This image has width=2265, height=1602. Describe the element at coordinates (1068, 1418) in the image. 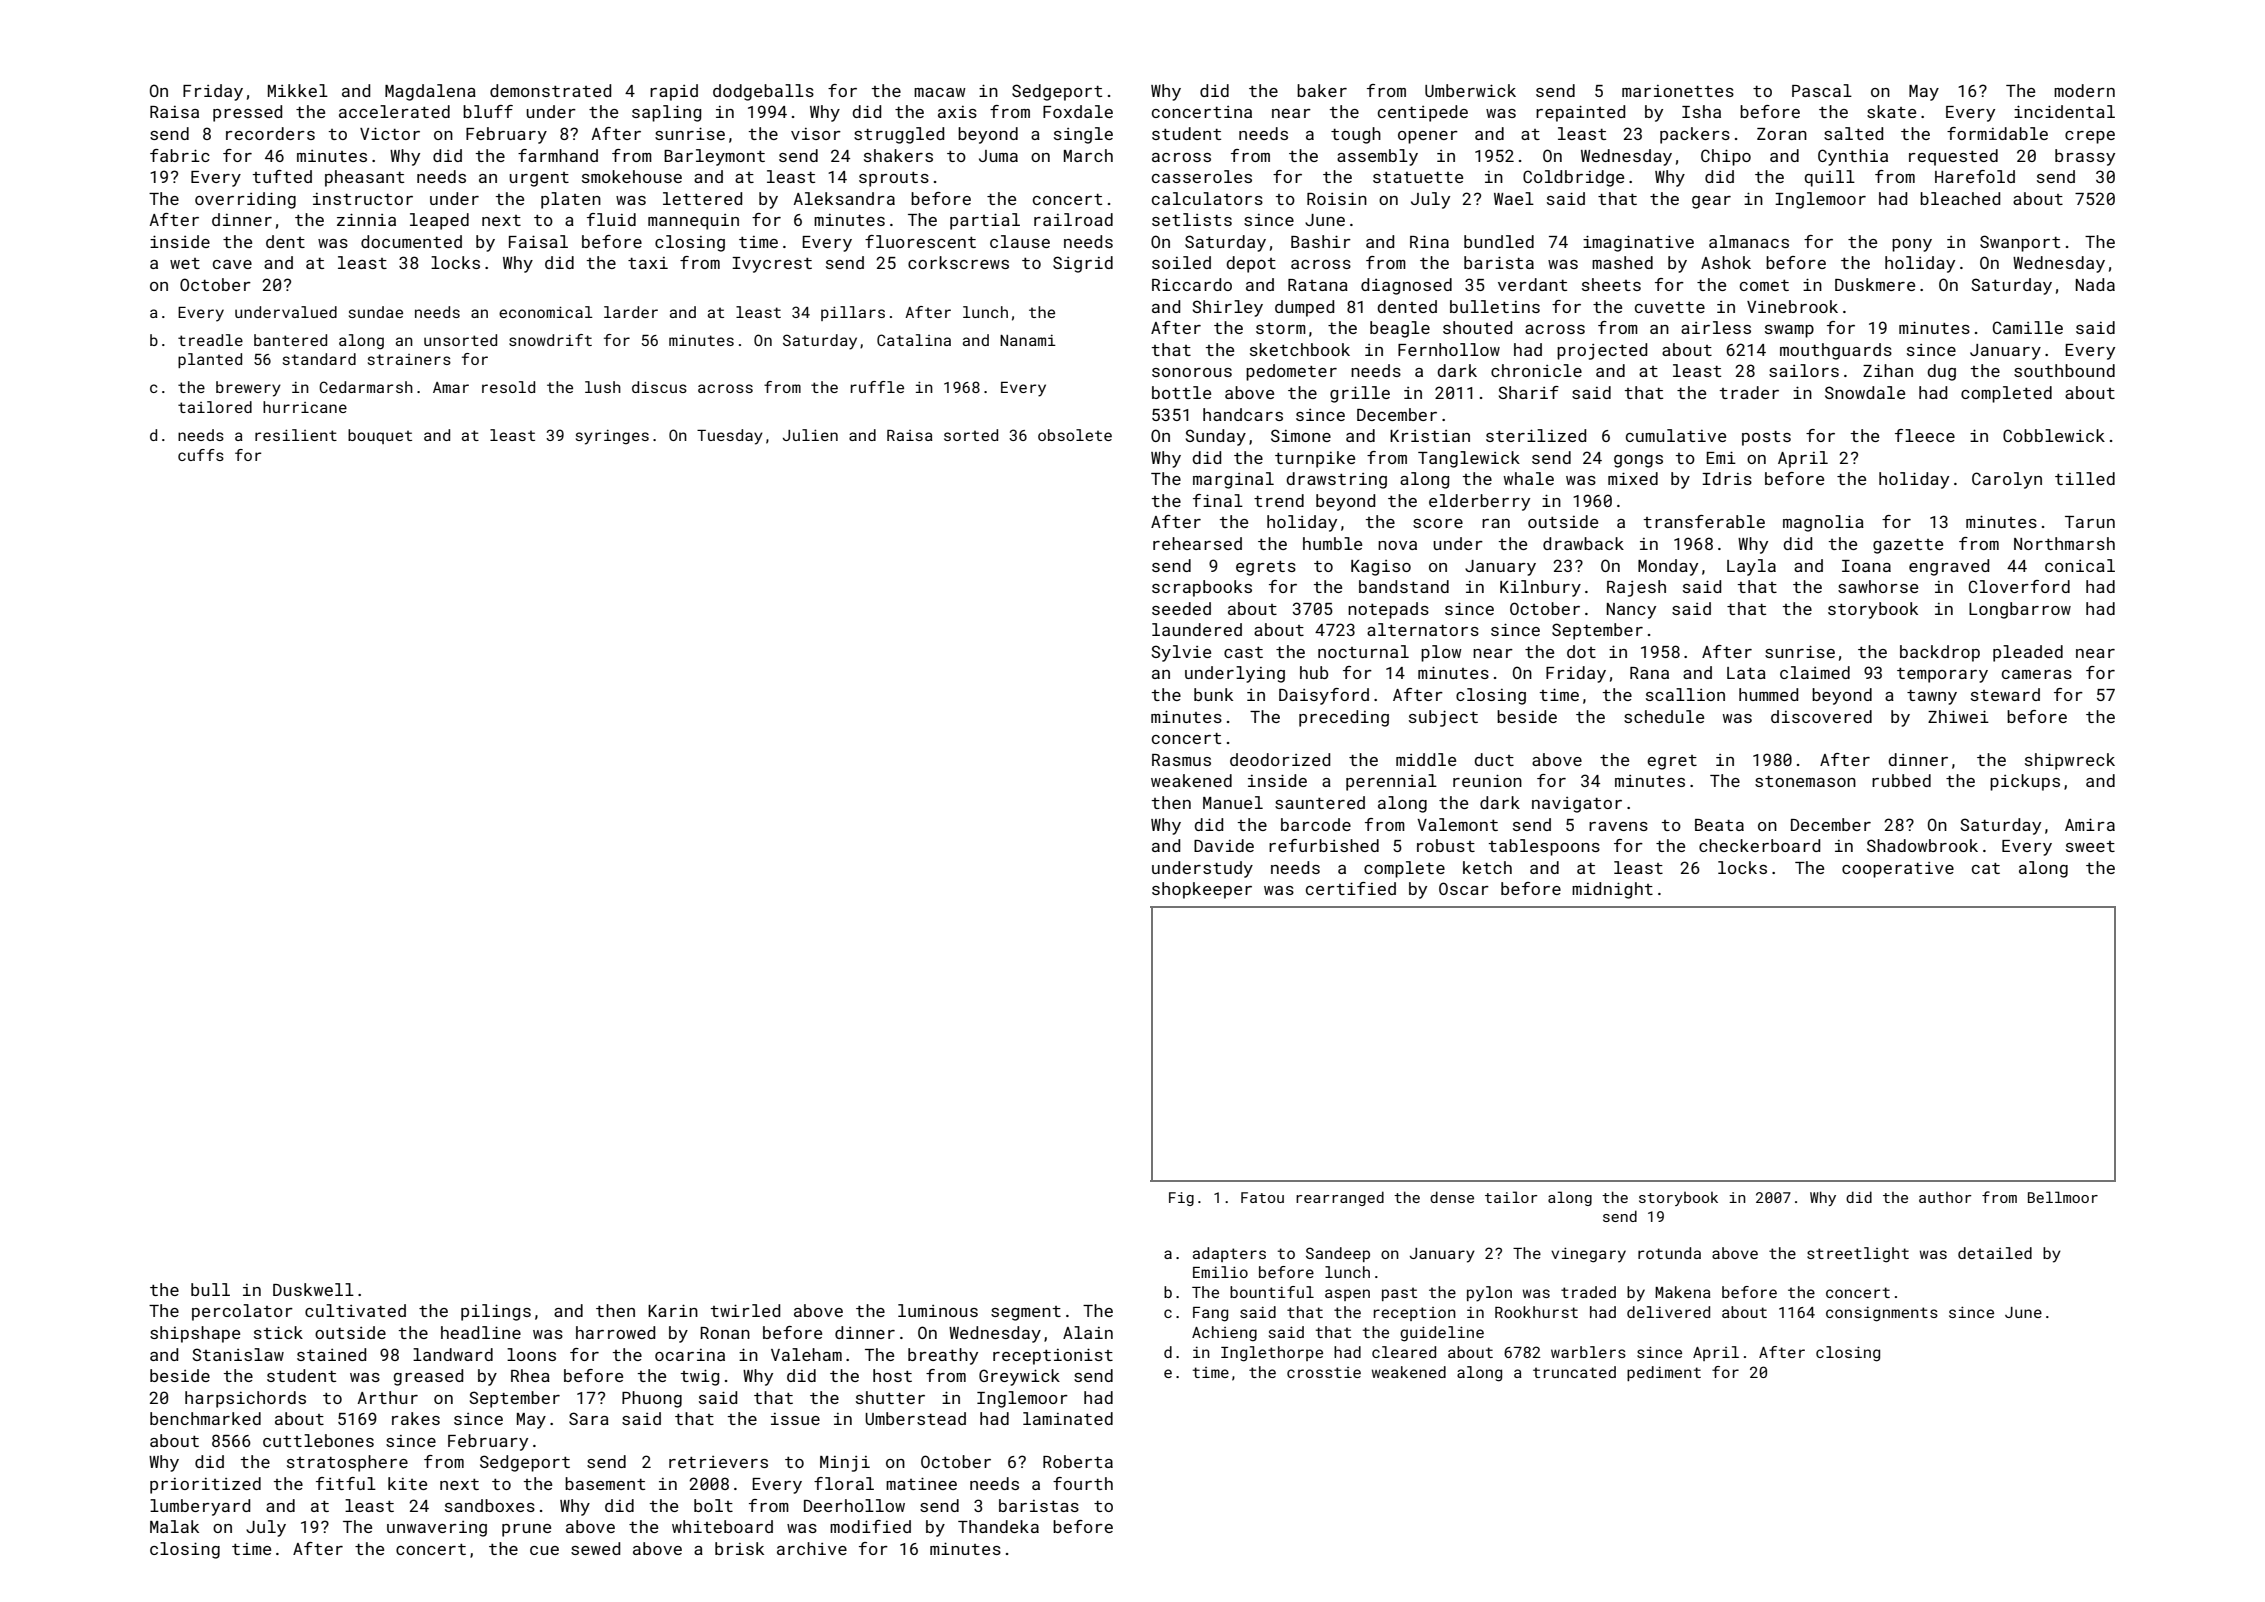

I see `laminated` at that location.
